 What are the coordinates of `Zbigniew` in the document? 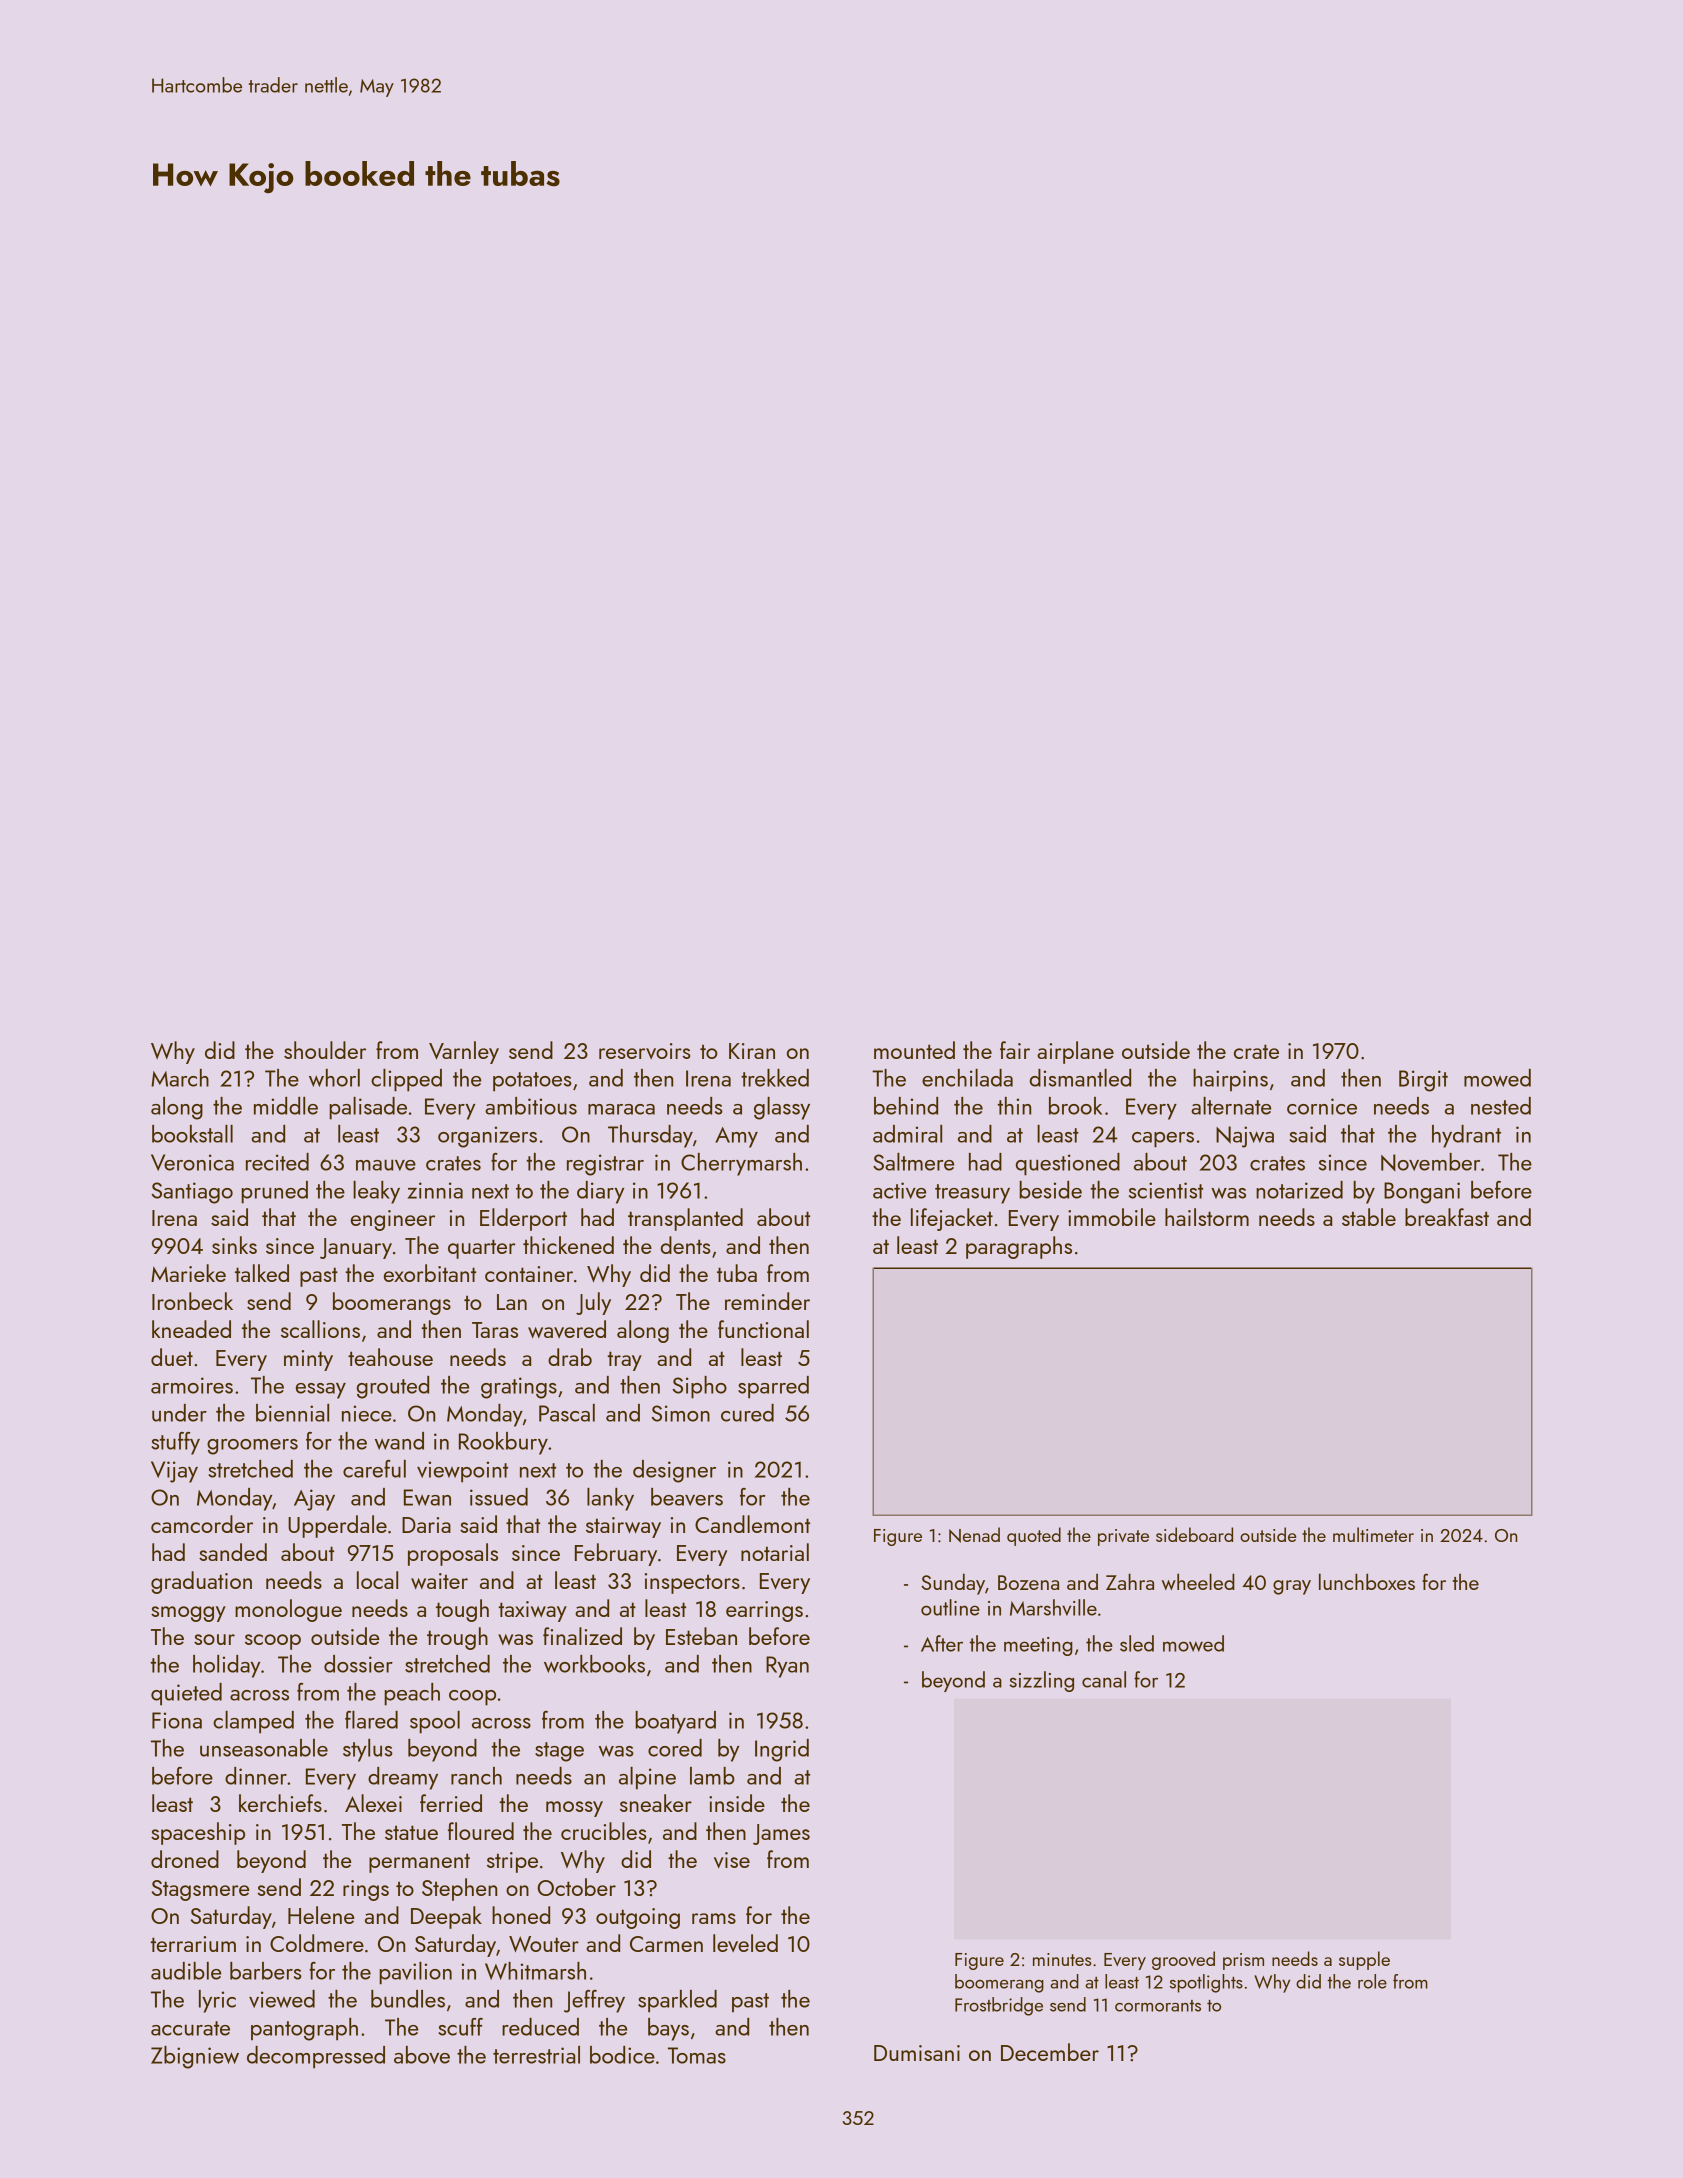 It's located at (195, 2057).
